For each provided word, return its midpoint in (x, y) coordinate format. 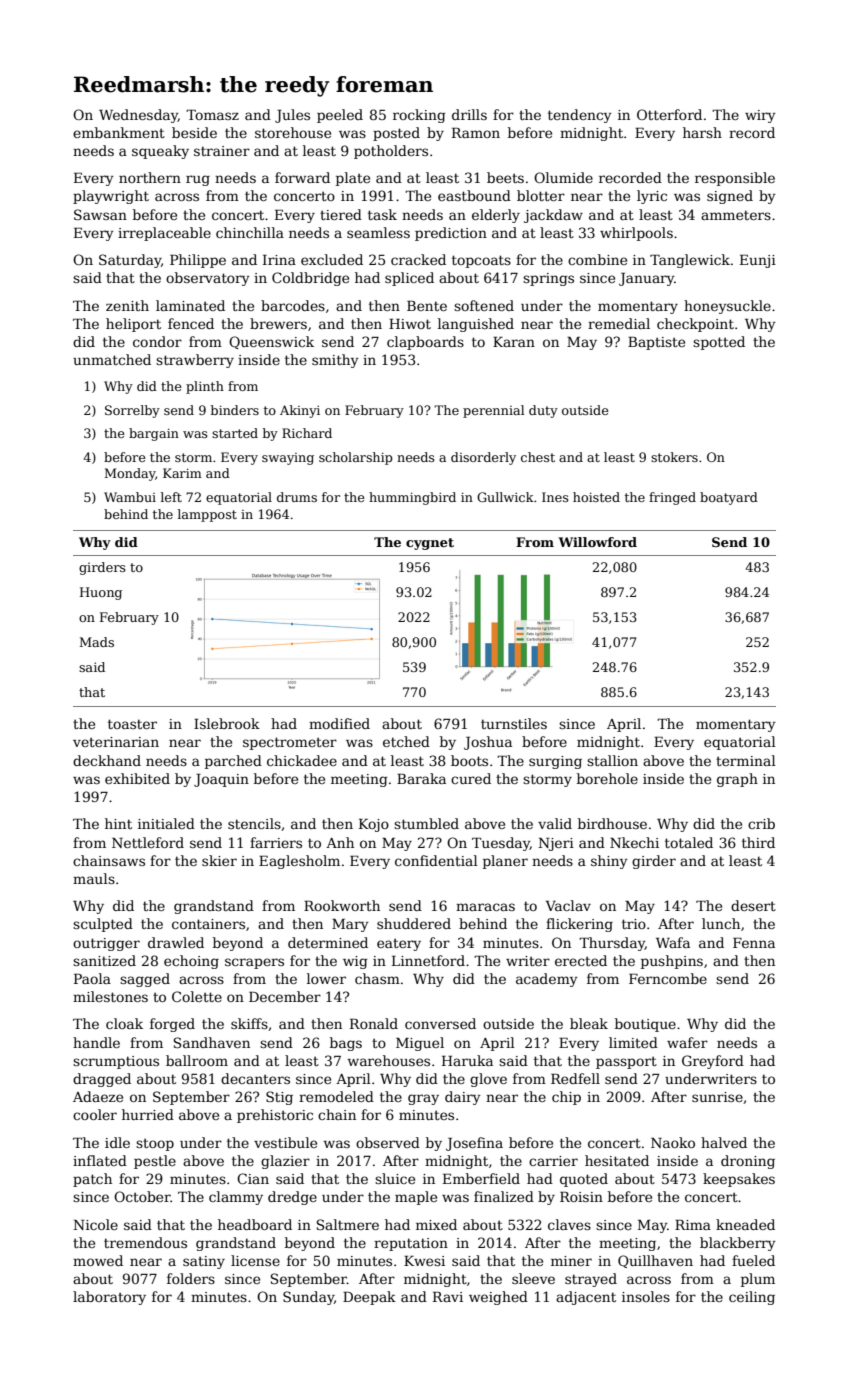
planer (505, 862)
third (758, 842)
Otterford (669, 114)
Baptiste (656, 343)
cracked (418, 259)
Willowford (598, 542)
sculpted (103, 925)
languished (476, 325)
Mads (97, 642)
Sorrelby (132, 411)
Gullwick (505, 497)
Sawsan (100, 214)
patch (92, 1180)
